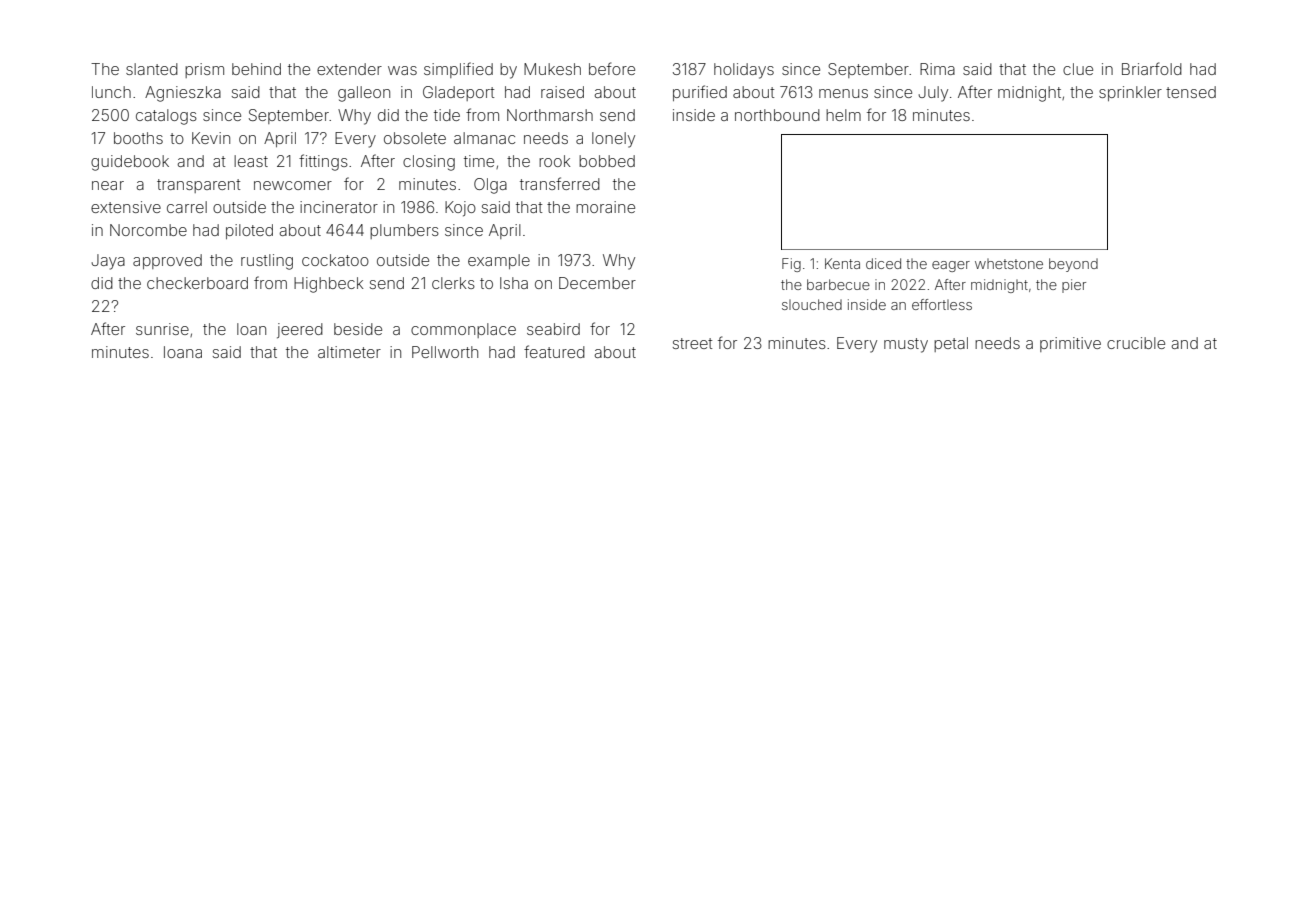 This screenshot has width=1308, height=924. I want to click on moraine, so click(605, 207).
